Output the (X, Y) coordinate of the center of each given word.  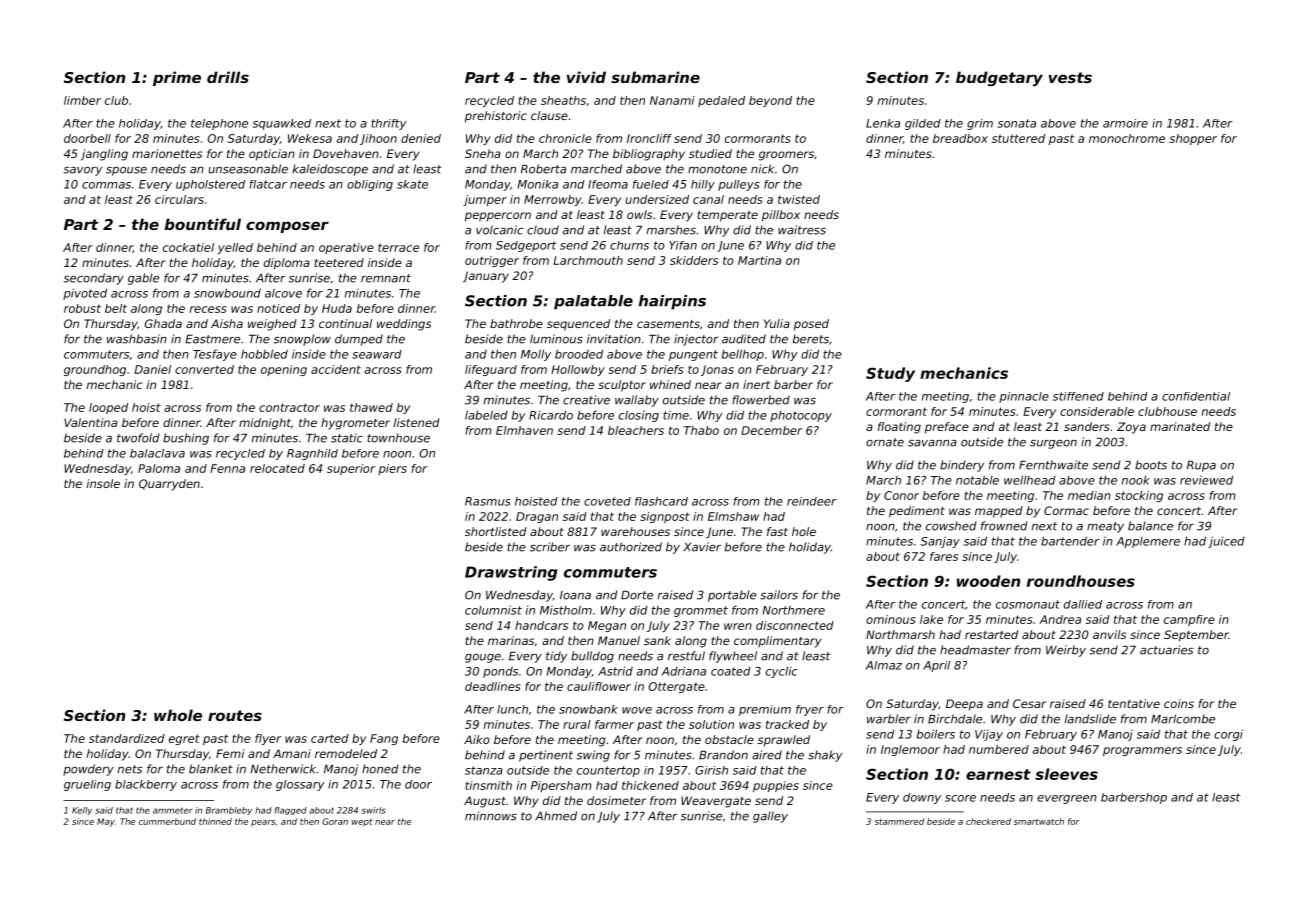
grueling (87, 785)
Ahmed (556, 816)
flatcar (268, 184)
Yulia (777, 323)
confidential (1196, 396)
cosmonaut (1028, 604)
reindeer (812, 501)
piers (392, 469)
